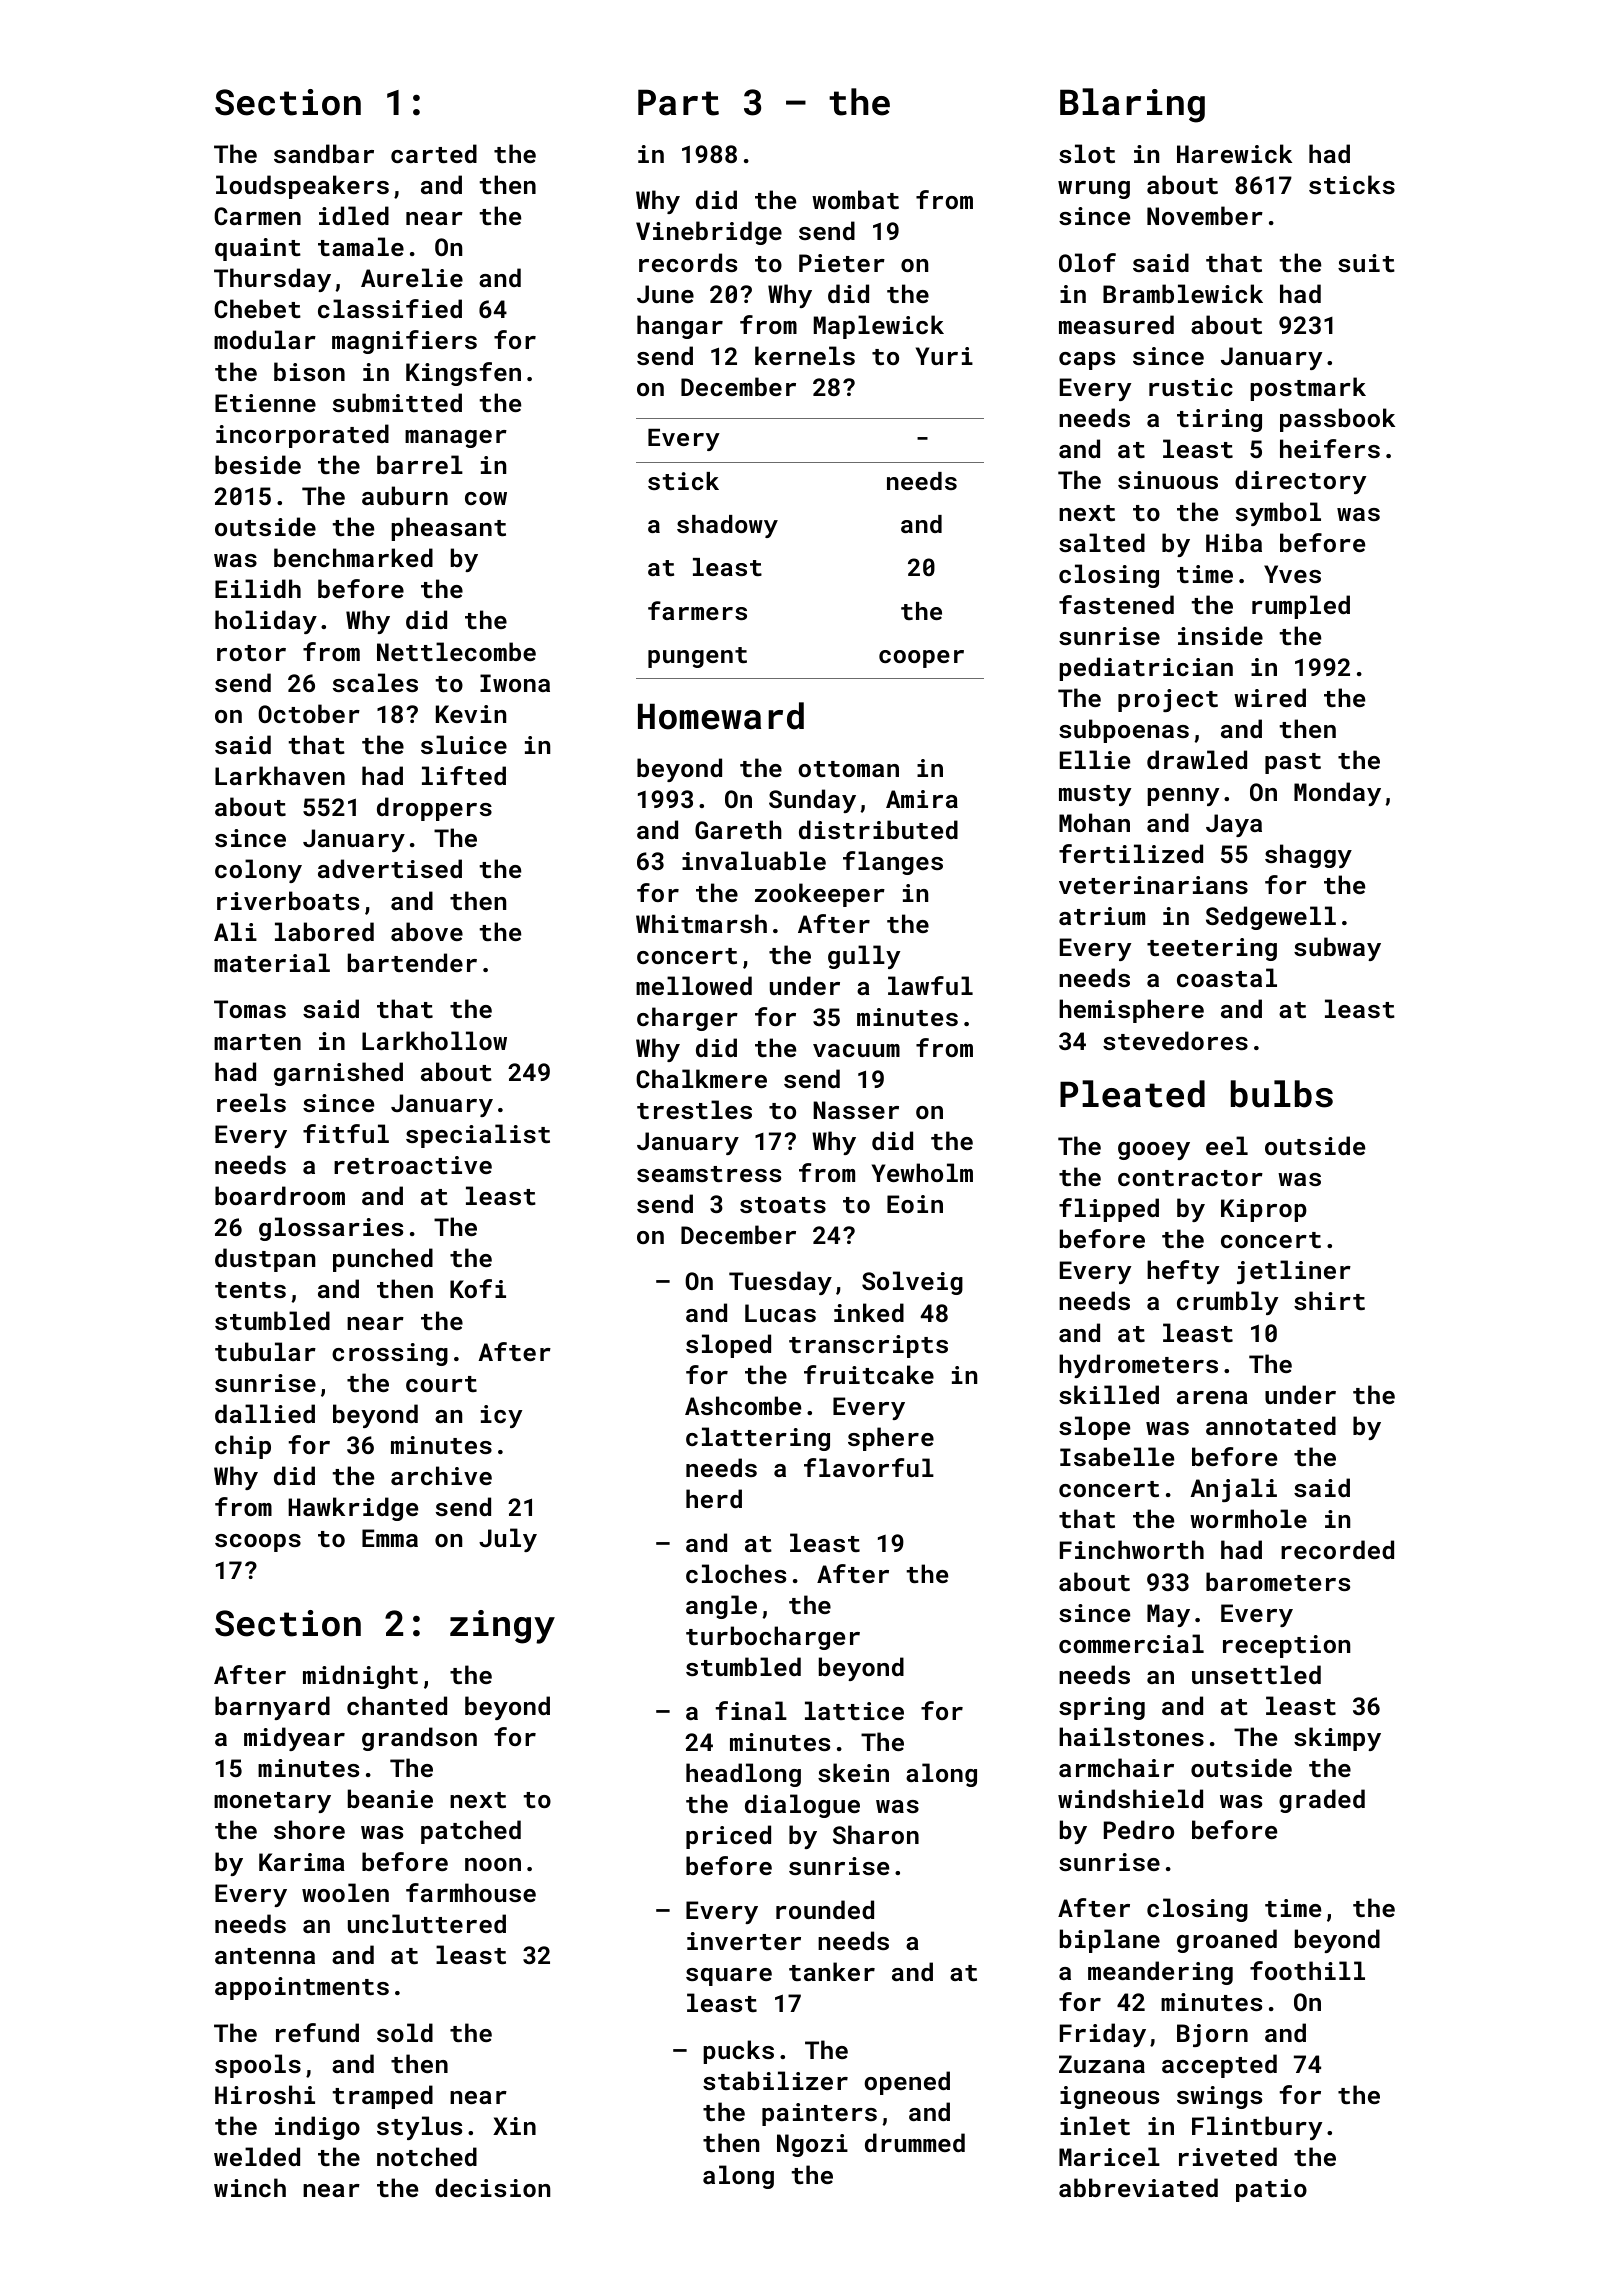 This screenshot has height=2292, width=1620. Describe the element at coordinates (921, 659) in the screenshot. I see `cooper` at that location.
